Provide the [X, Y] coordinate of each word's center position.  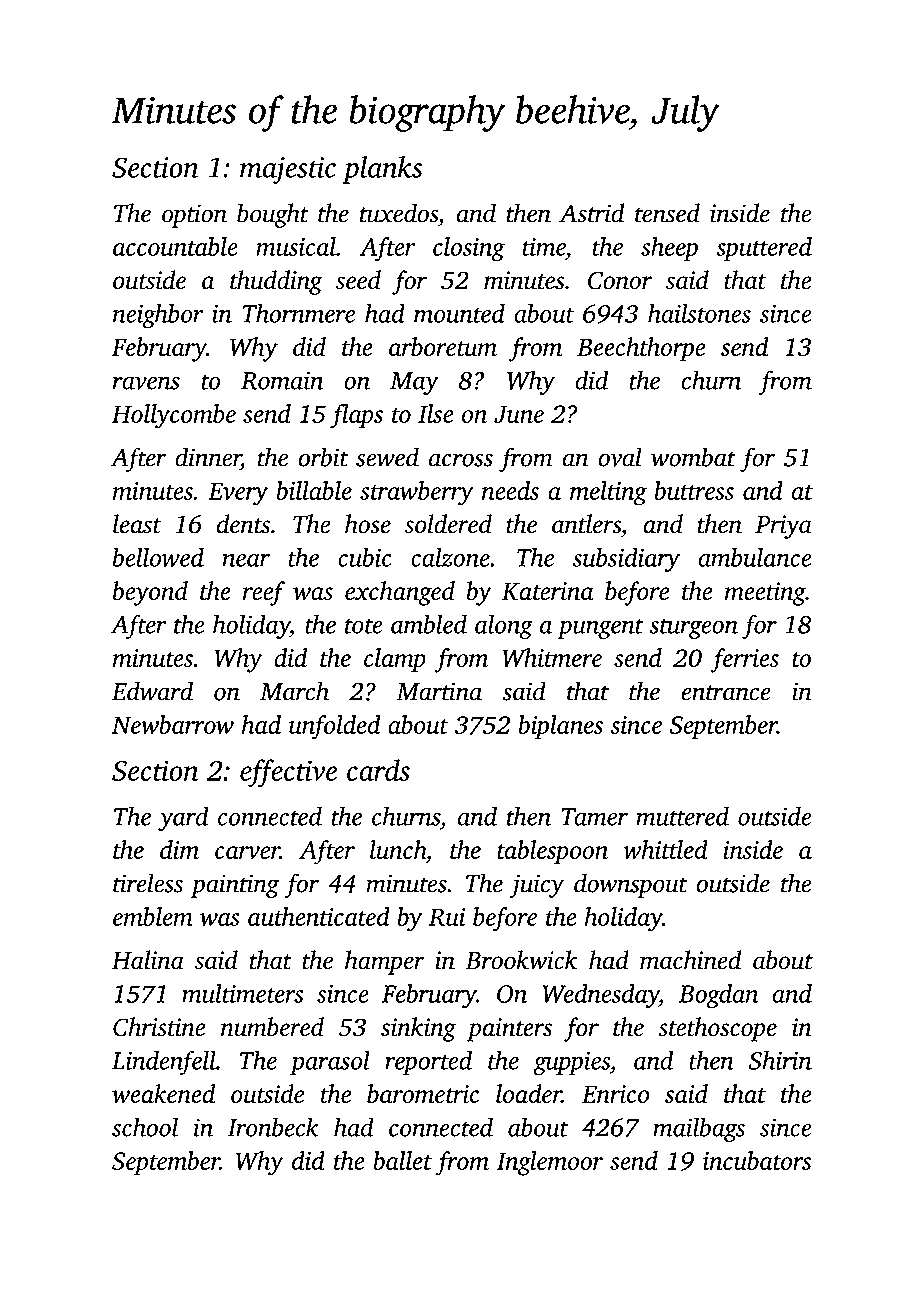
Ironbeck [273, 1127]
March [294, 691]
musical [296, 246]
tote [364, 626]
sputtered [764, 249]
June [519, 414]
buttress [694, 490]
